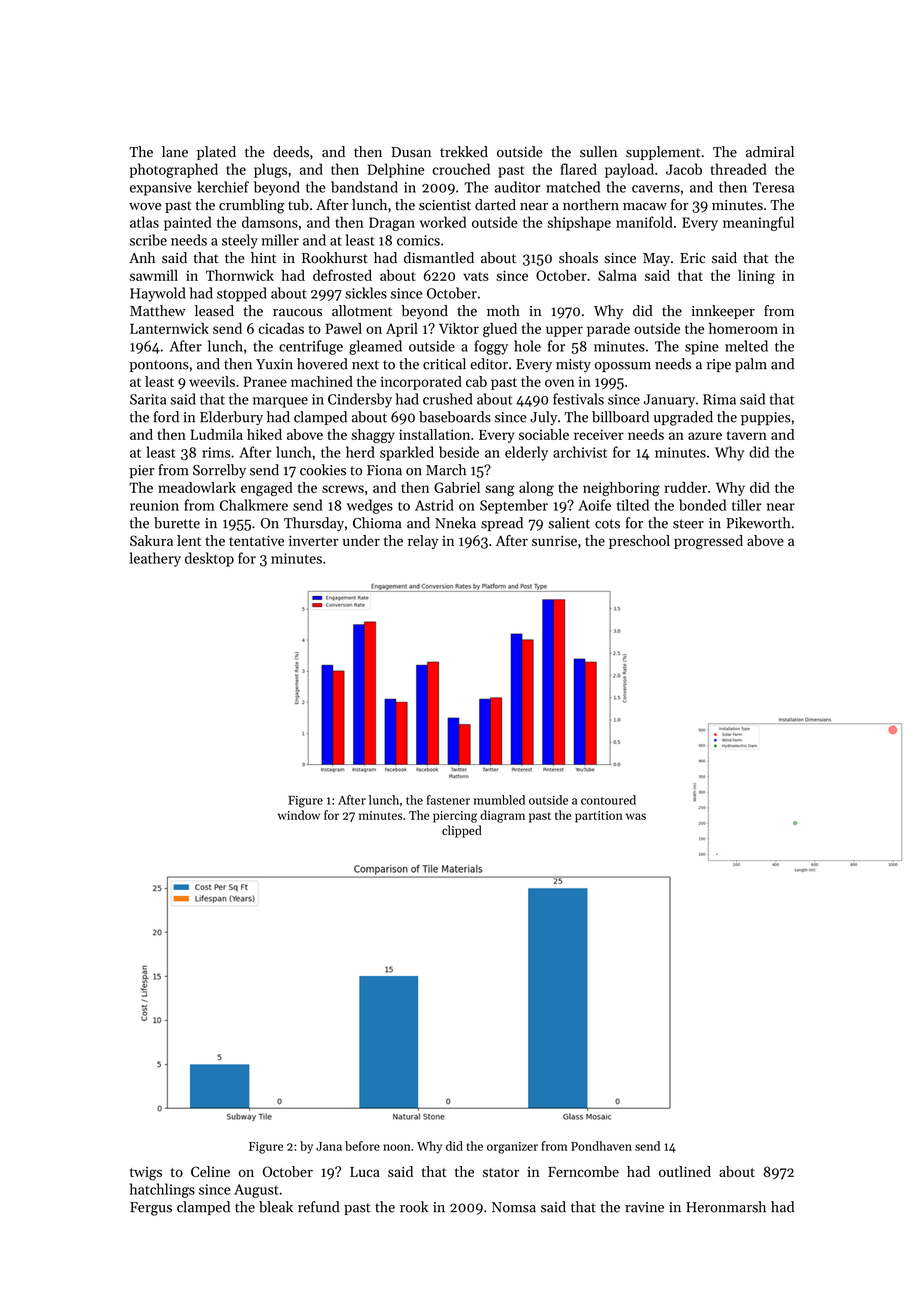 Image resolution: width=924 pixels, height=1314 pixels. What do you see at coordinates (629, 170) in the screenshot?
I see `payload` at bounding box center [629, 170].
